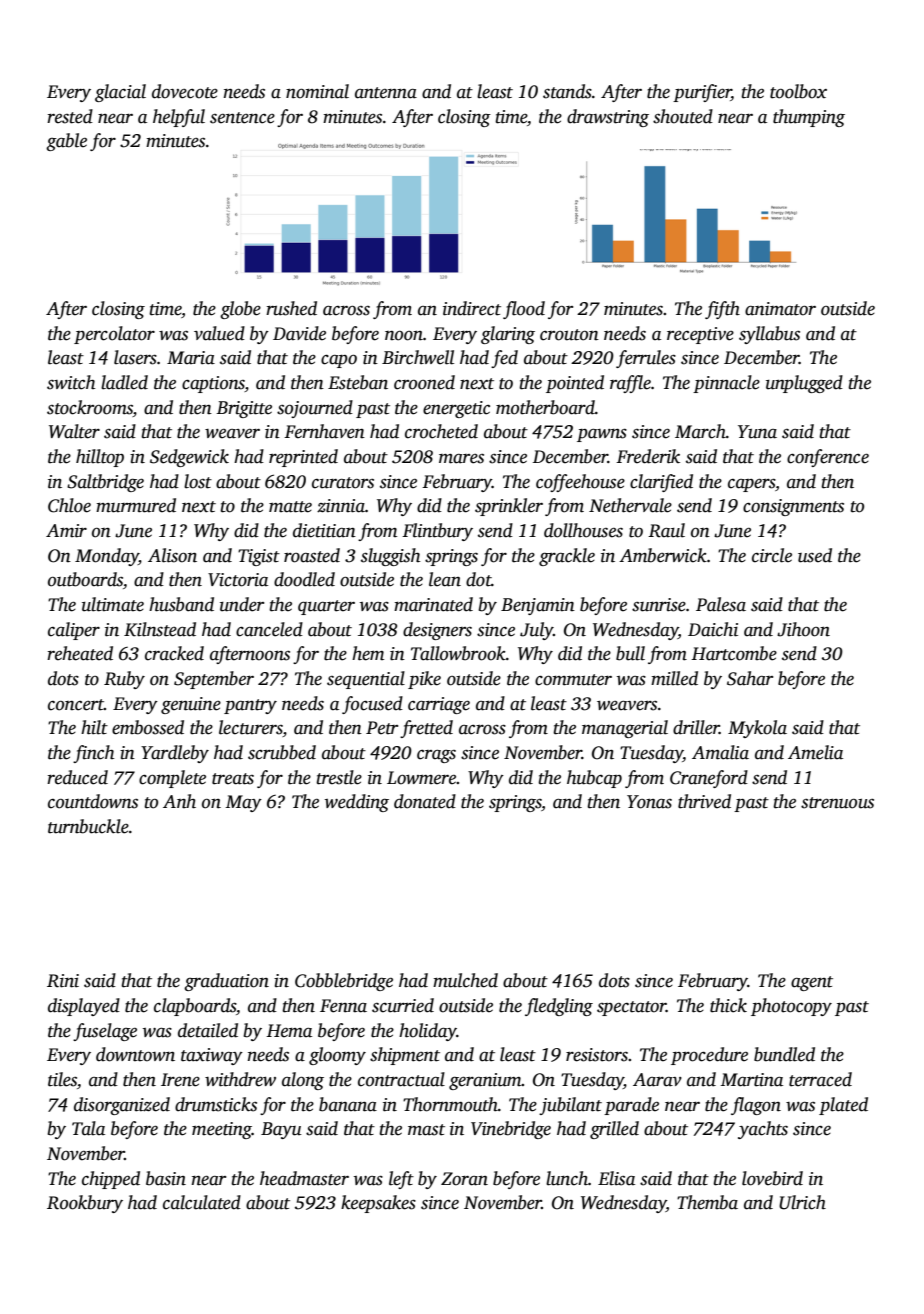 The image size is (924, 1314). What do you see at coordinates (366, 680) in the document?
I see `sequential` at bounding box center [366, 680].
